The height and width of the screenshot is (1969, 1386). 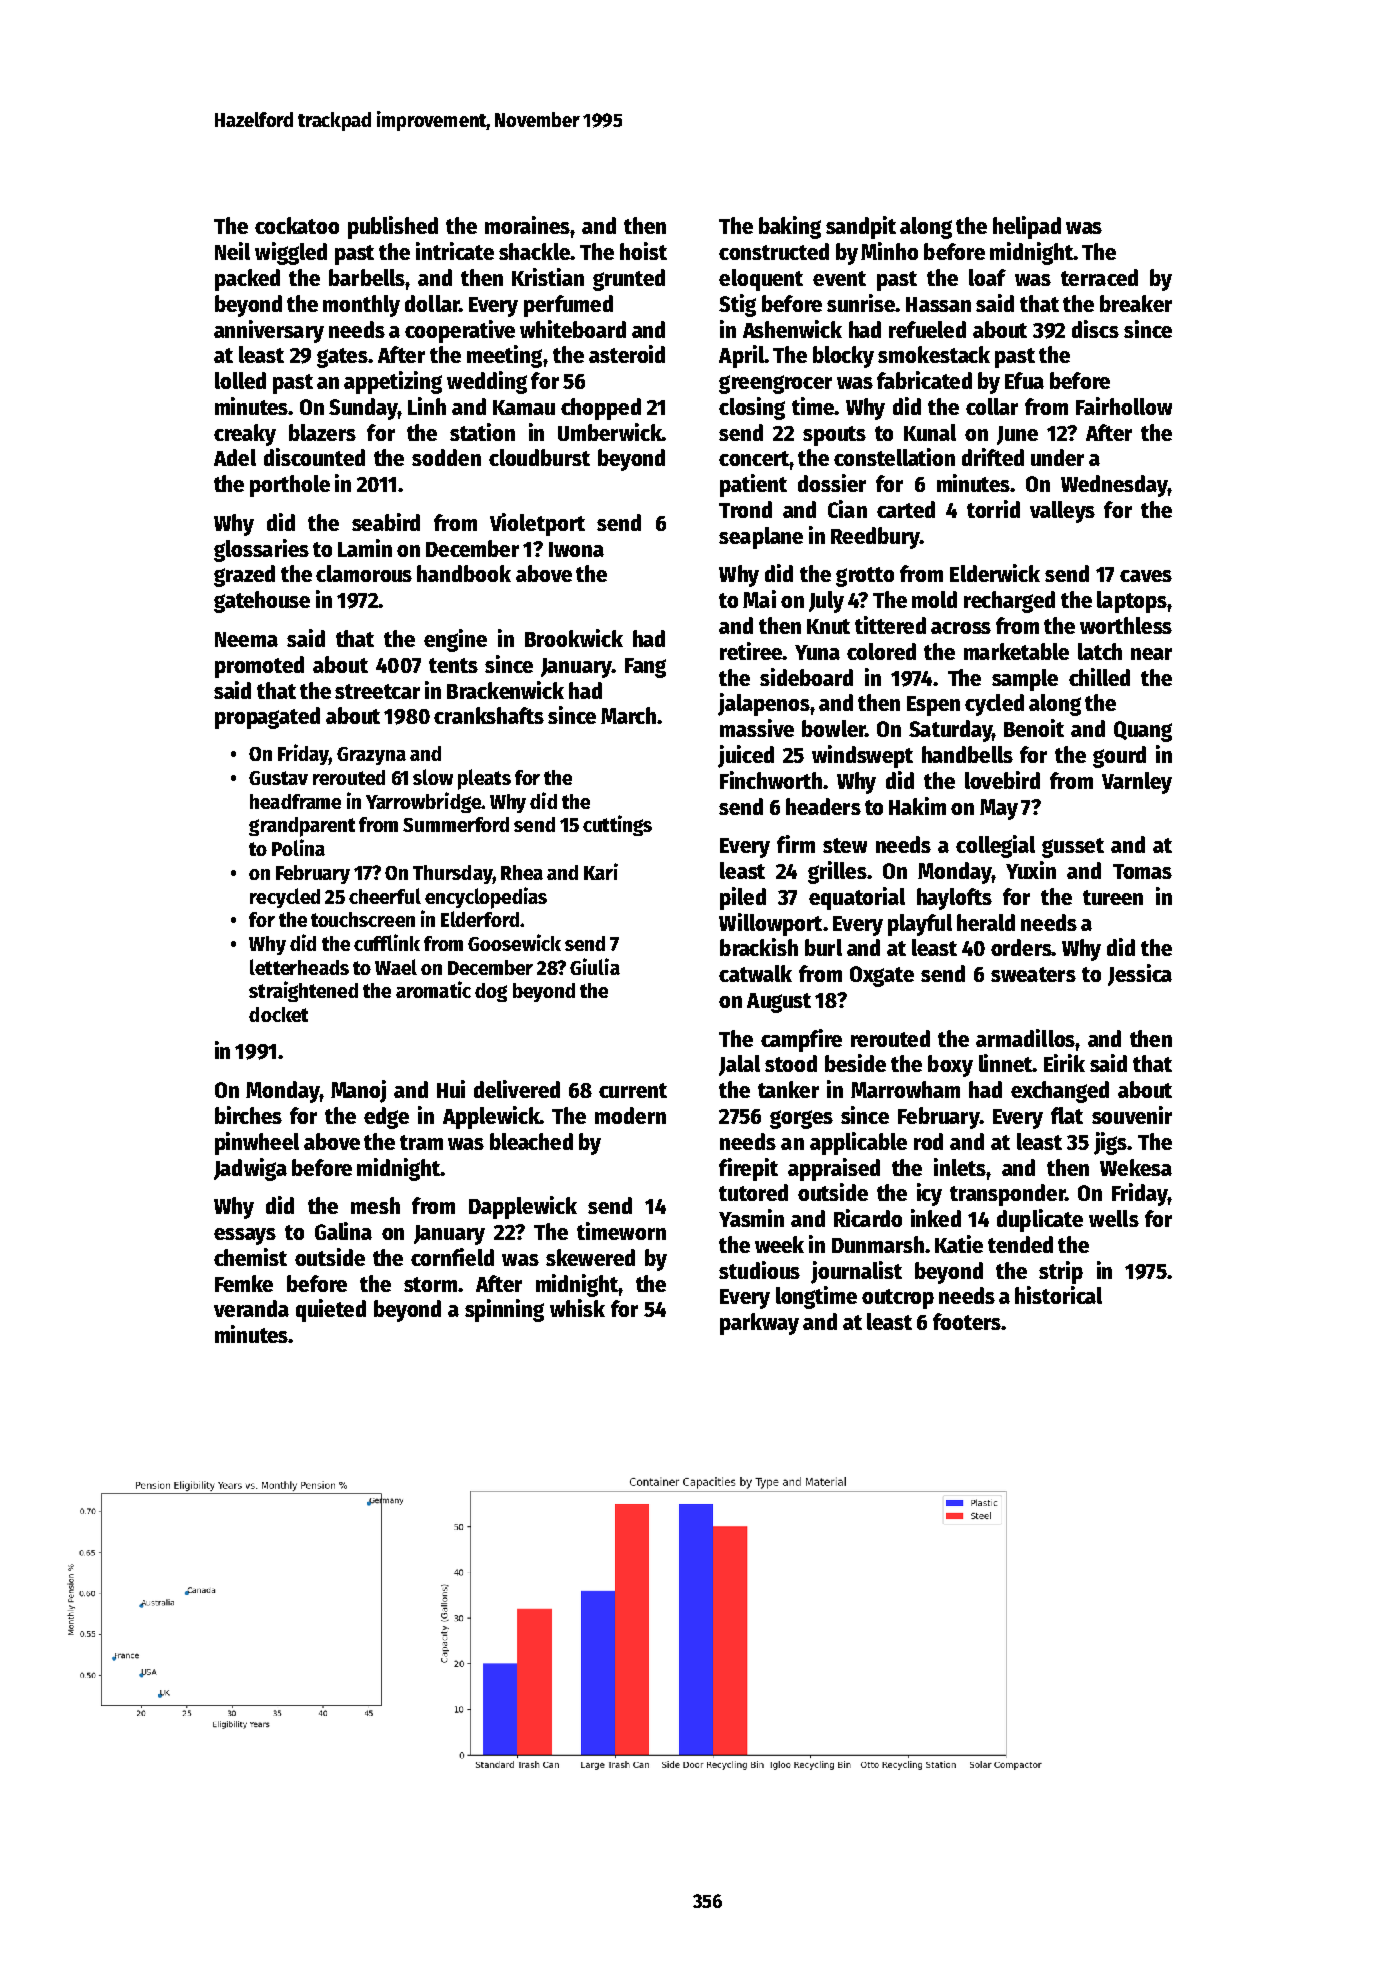 What do you see at coordinates (967, 1321) in the screenshot?
I see `footers` at bounding box center [967, 1321].
